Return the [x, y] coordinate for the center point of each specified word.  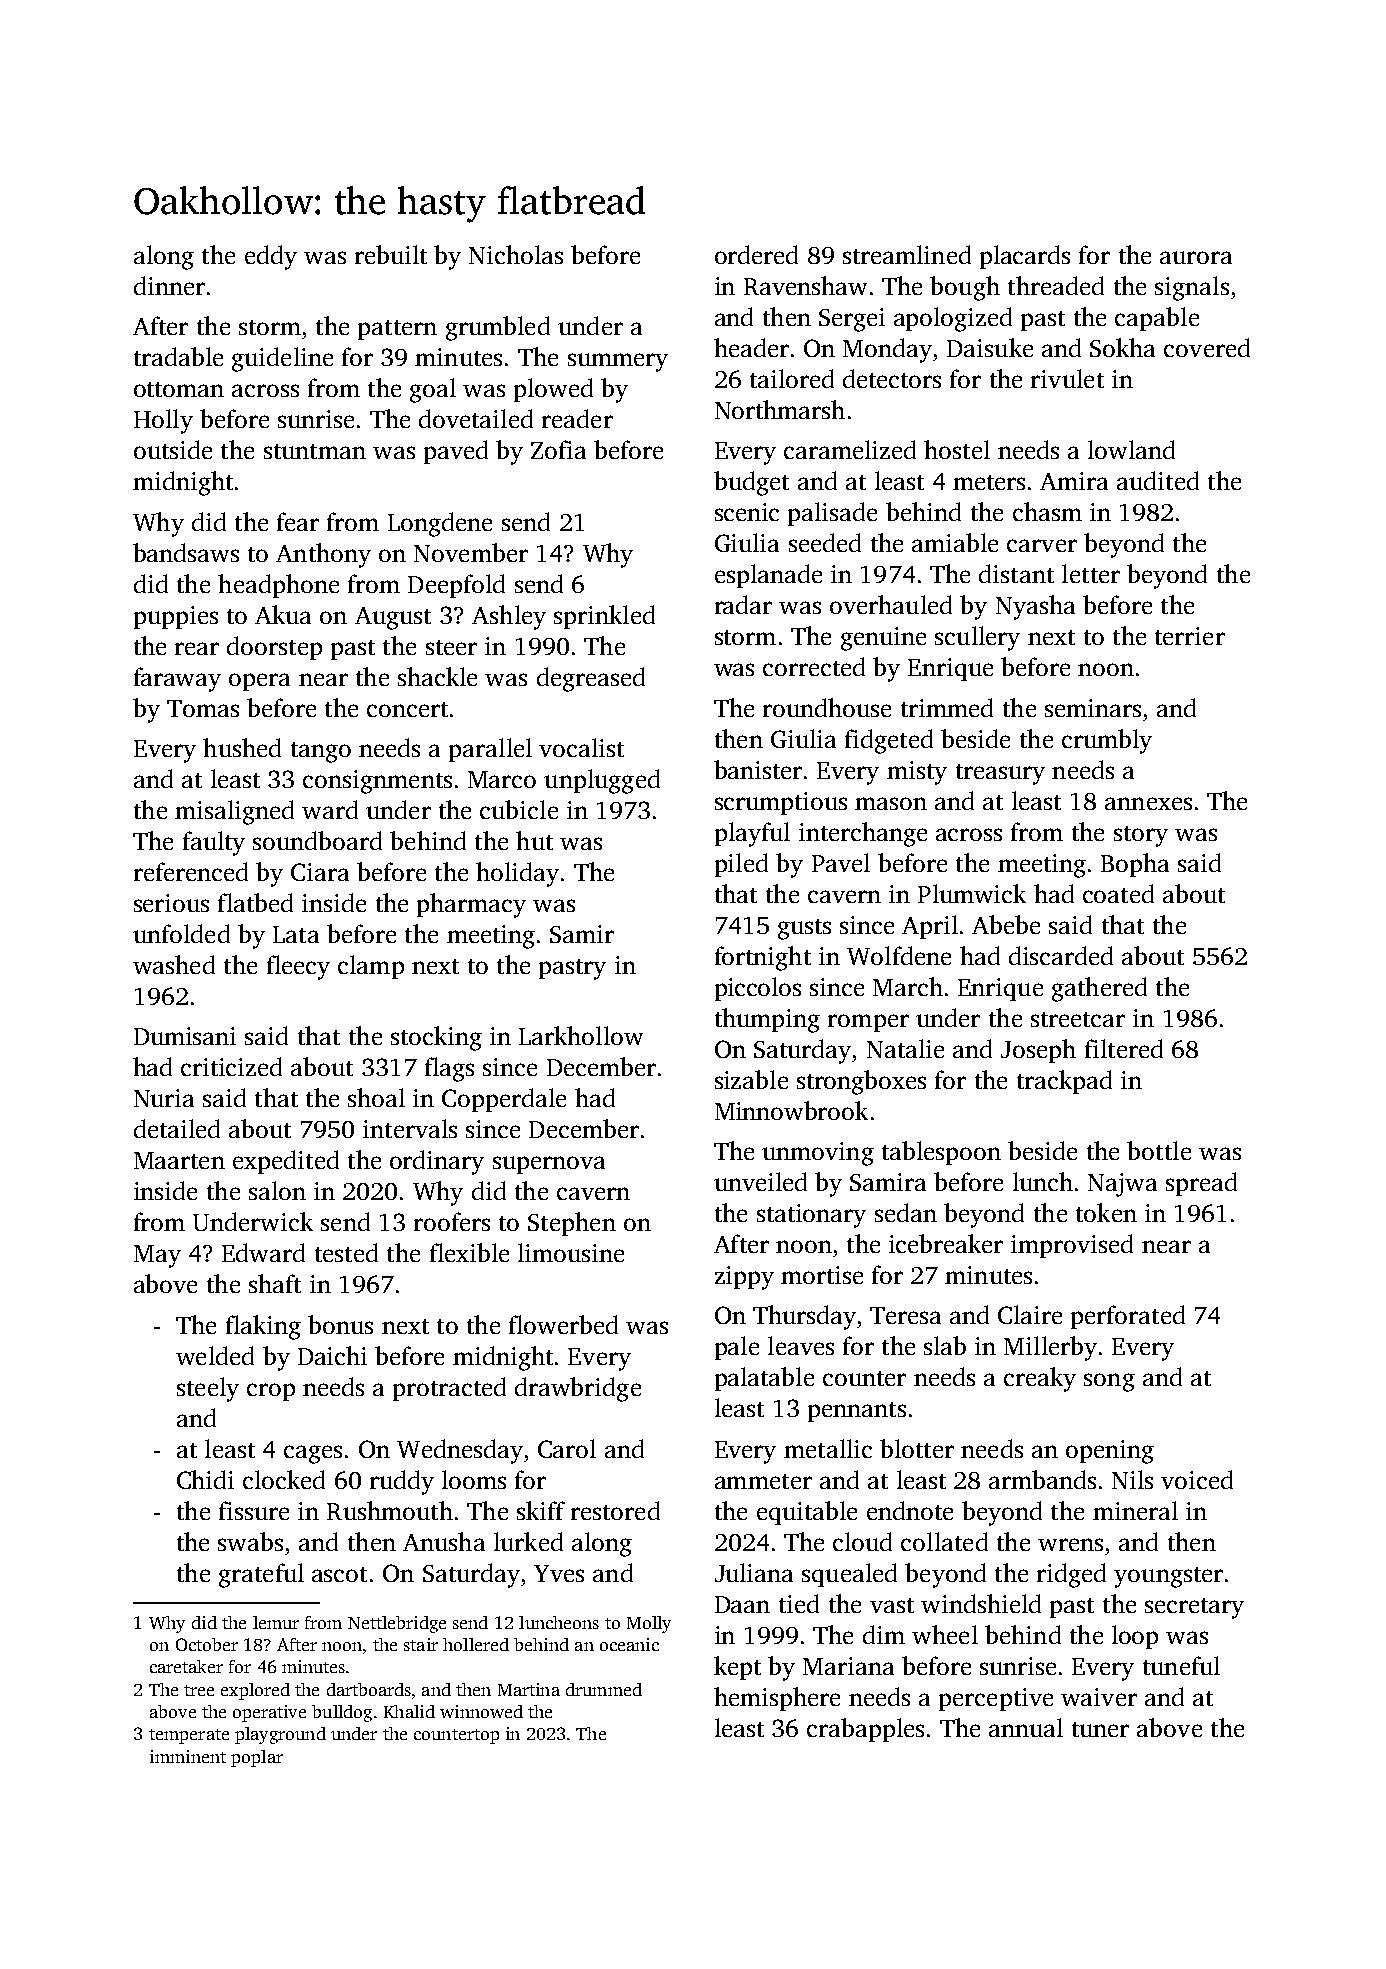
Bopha [1135, 865]
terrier [1190, 636]
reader [577, 418]
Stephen [572, 1224]
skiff [541, 1510]
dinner [169, 285]
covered [1207, 347]
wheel [945, 1634]
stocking [436, 1038]
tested [346, 1252]
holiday [517, 874]
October [207, 1644]
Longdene [440, 524]
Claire [1030, 1314]
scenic [747, 512]
